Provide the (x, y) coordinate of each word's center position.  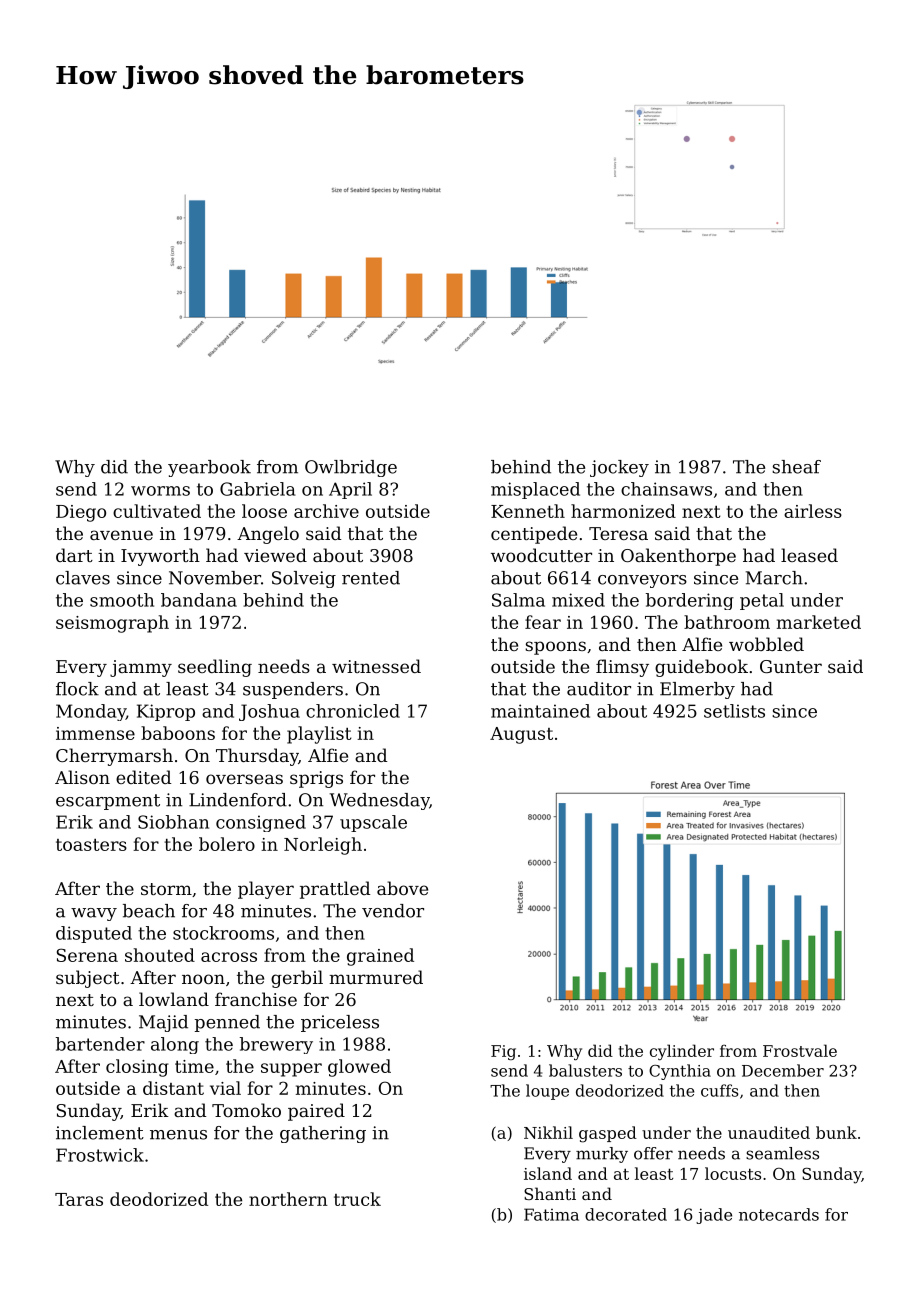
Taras (79, 1199)
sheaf (796, 467)
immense (95, 733)
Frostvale (800, 1050)
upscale (373, 823)
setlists (734, 711)
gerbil (297, 979)
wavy (94, 914)
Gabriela (258, 489)
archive (326, 511)
